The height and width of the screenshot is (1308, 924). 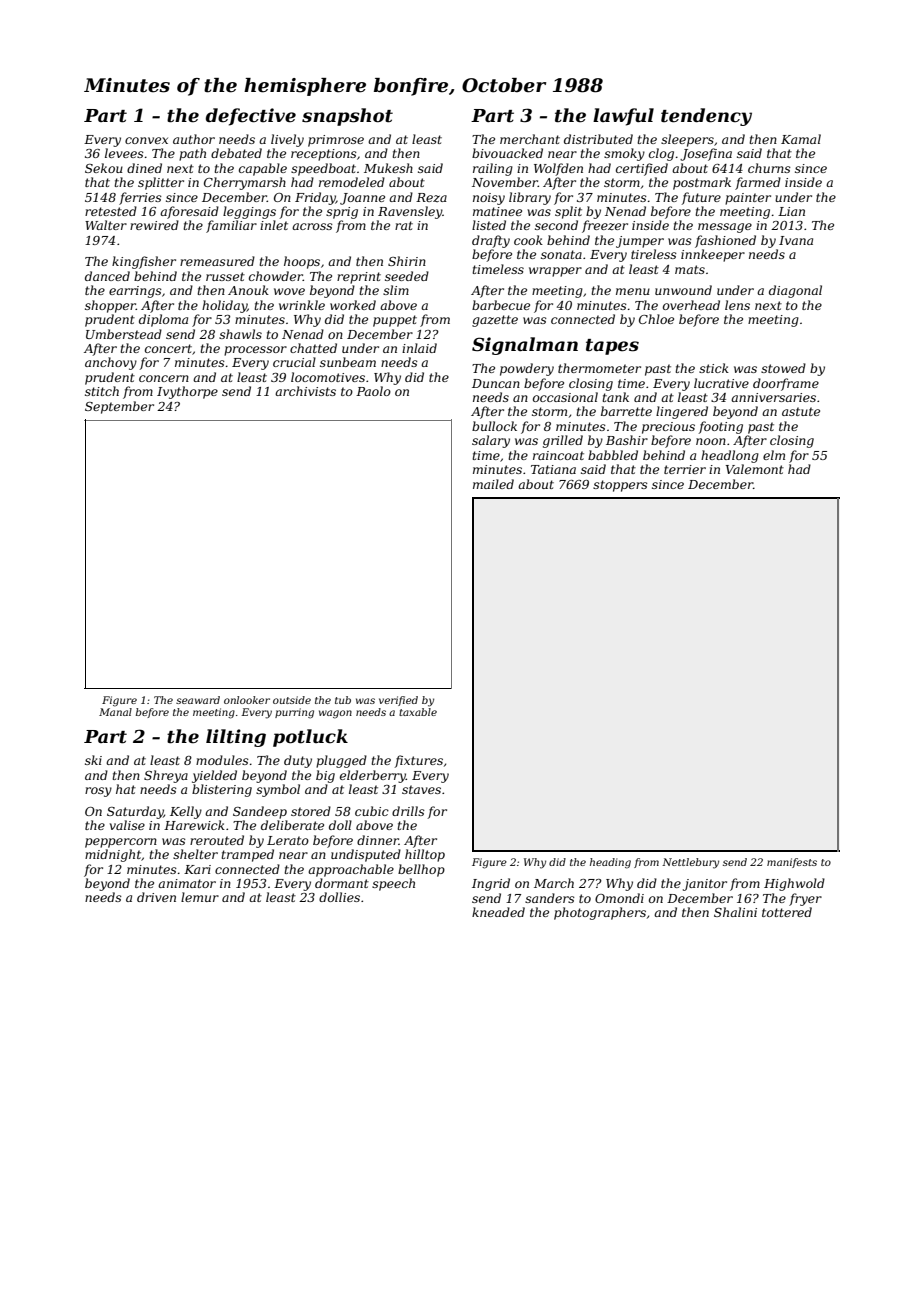 What do you see at coordinates (491, 441) in the screenshot?
I see `salary` at bounding box center [491, 441].
